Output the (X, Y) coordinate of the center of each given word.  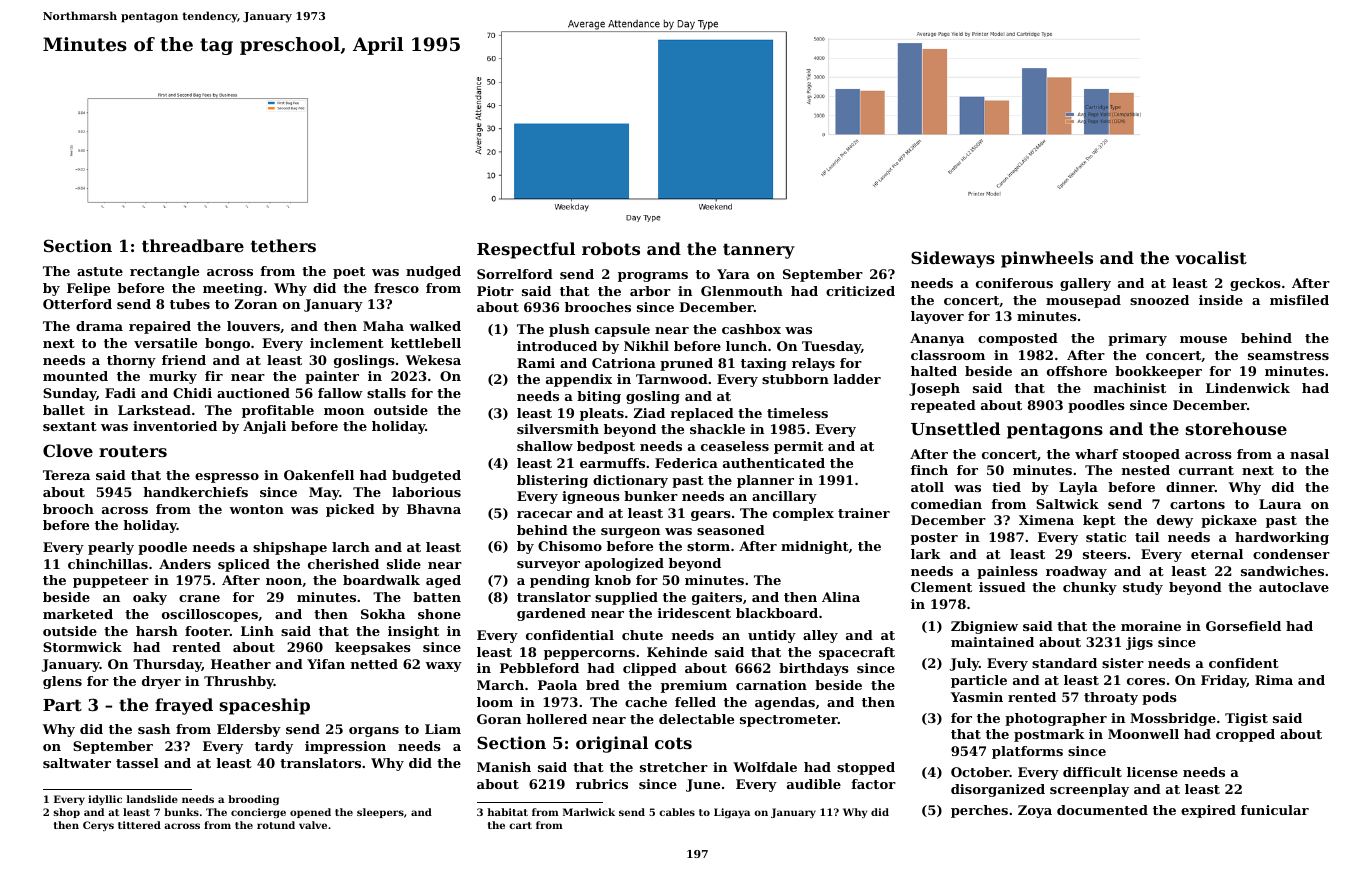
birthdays (814, 669)
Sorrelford (515, 274)
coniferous (1014, 283)
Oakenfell (319, 475)
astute (100, 271)
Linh (257, 631)
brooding (253, 800)
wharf (1096, 454)
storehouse (1236, 428)
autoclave (1294, 587)
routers (133, 451)
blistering (552, 481)
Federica (686, 463)
